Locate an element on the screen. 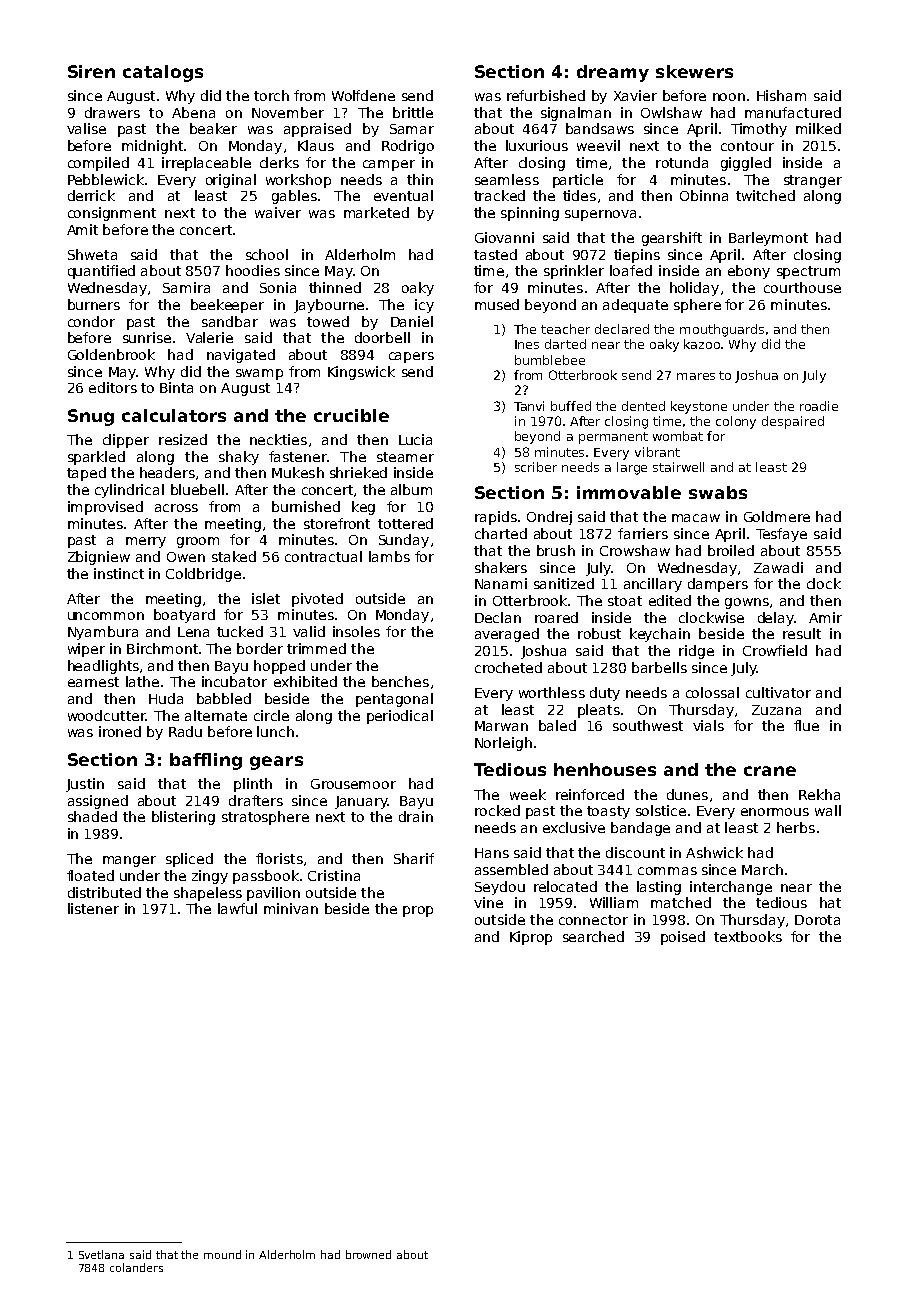  hopped is located at coordinates (279, 667).
